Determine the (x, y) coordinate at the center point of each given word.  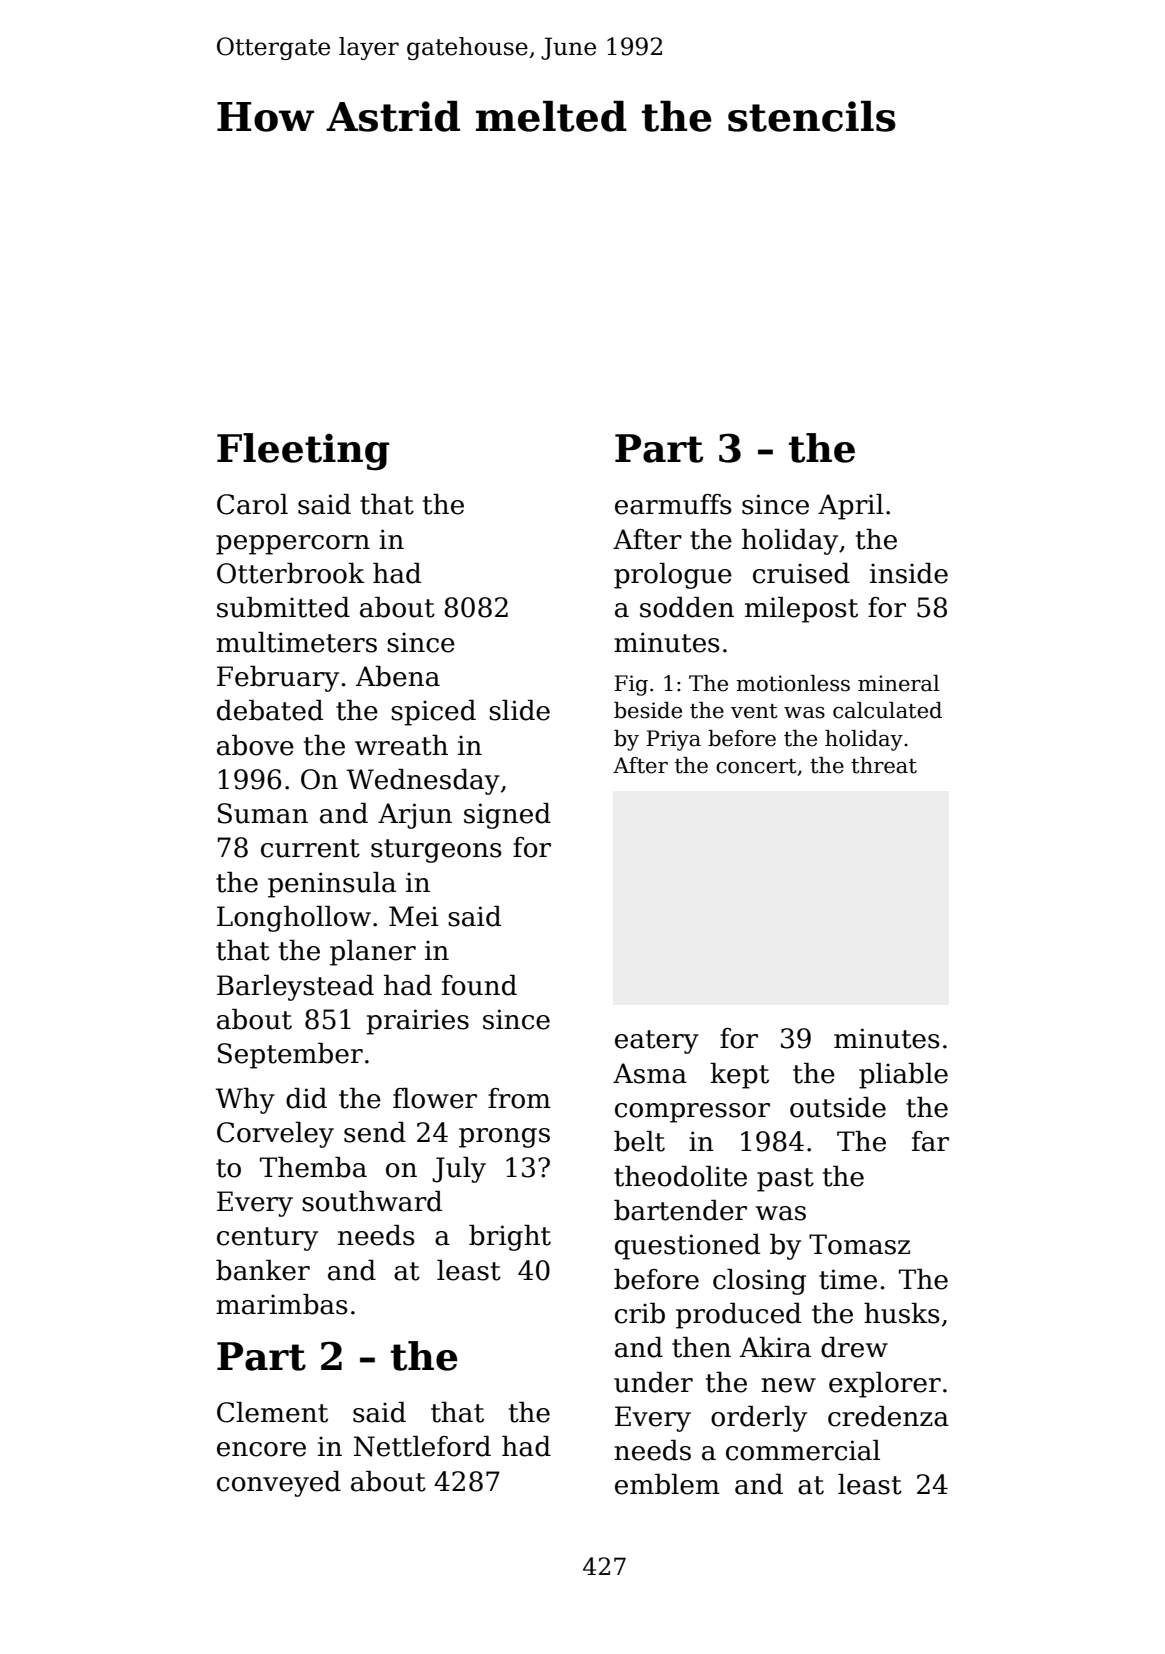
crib (640, 1313)
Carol (252, 504)
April (851, 507)
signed (507, 816)
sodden (687, 607)
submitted (283, 607)
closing (759, 1282)
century (267, 1239)
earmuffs (673, 504)
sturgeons (436, 851)
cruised (801, 573)
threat (884, 765)
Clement (272, 1412)
